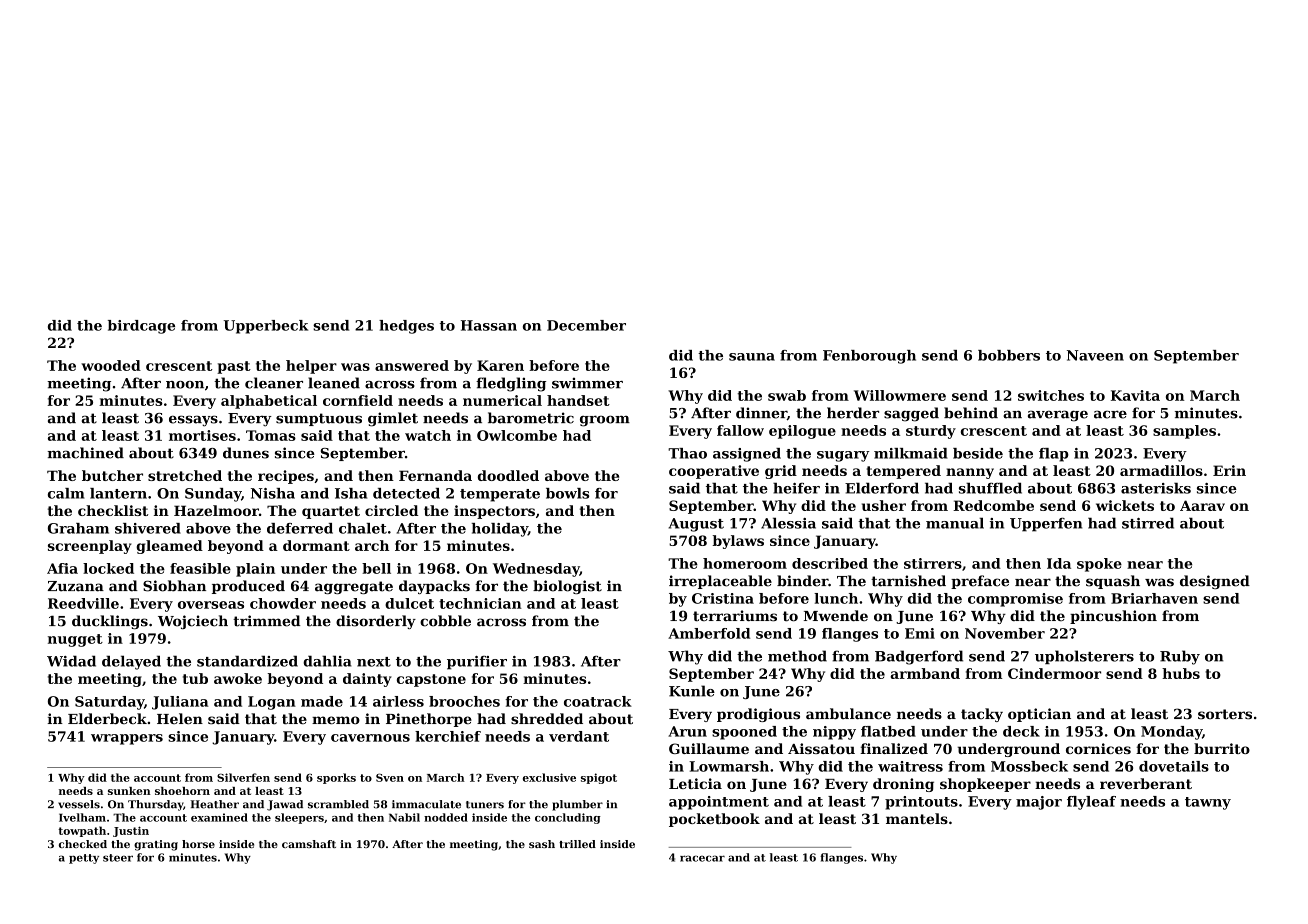  I want to click on Thao, so click(687, 453).
